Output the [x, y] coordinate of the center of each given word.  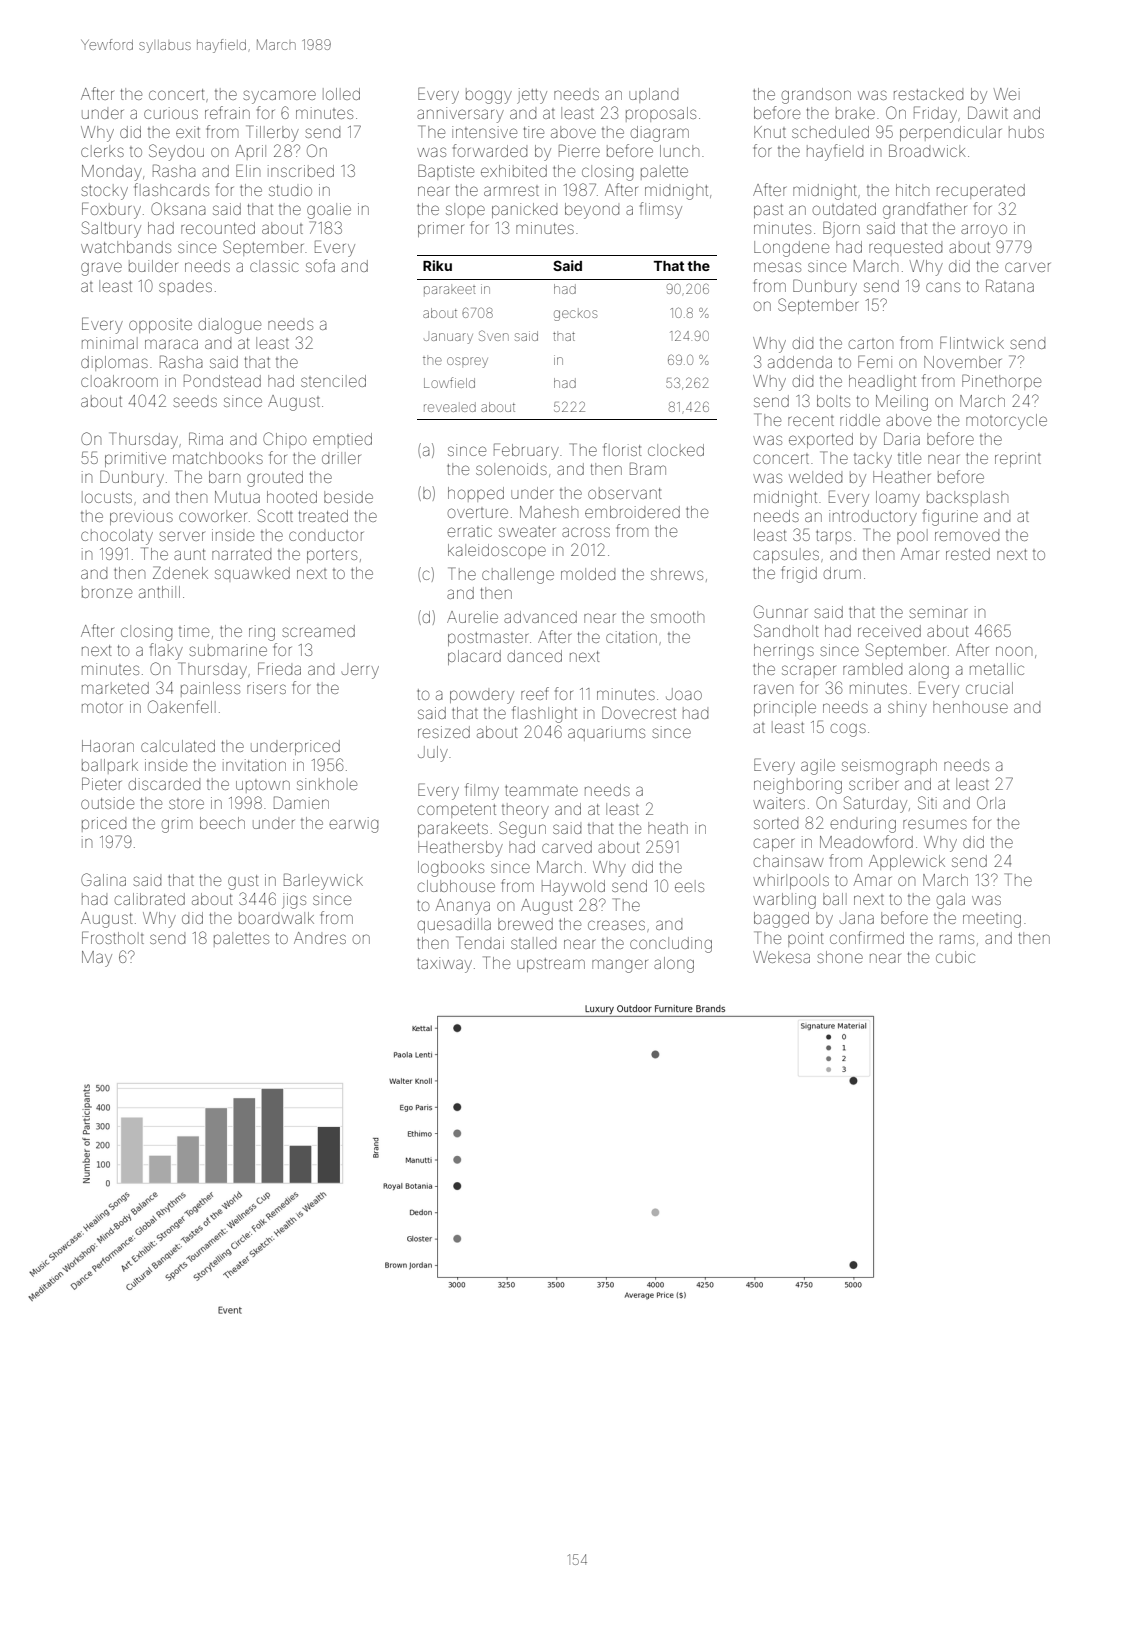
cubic [955, 957]
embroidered [632, 512]
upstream [551, 965]
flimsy [661, 210]
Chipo [285, 440]
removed [967, 536]
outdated [844, 209]
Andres [320, 938]
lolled [341, 94]
